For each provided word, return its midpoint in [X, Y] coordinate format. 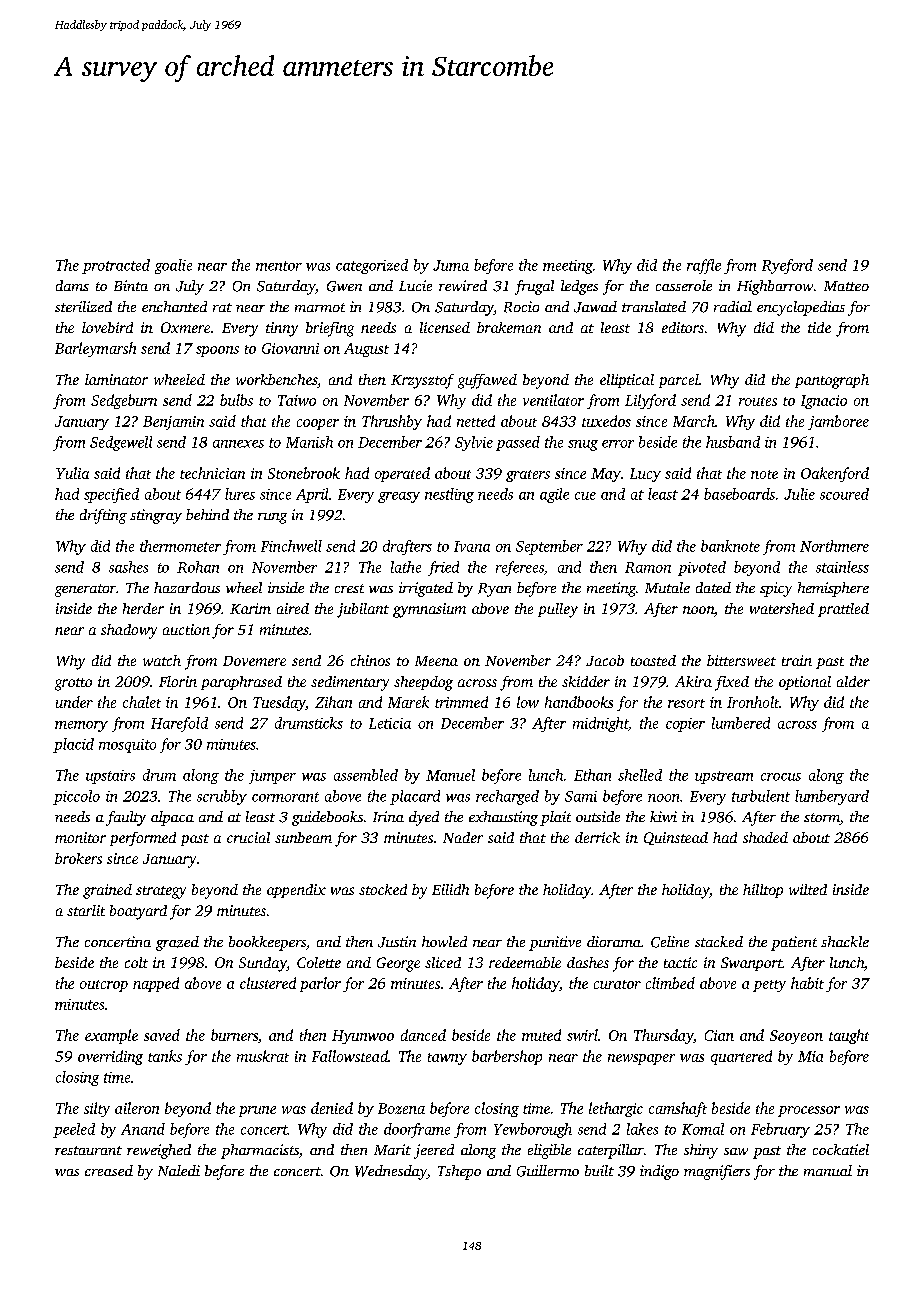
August [366, 350]
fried [443, 568]
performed [143, 839]
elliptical [627, 381]
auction [186, 629]
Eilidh [450, 889]
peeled [74, 1130]
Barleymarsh [95, 349]
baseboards [739, 494]
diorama [614, 941]
